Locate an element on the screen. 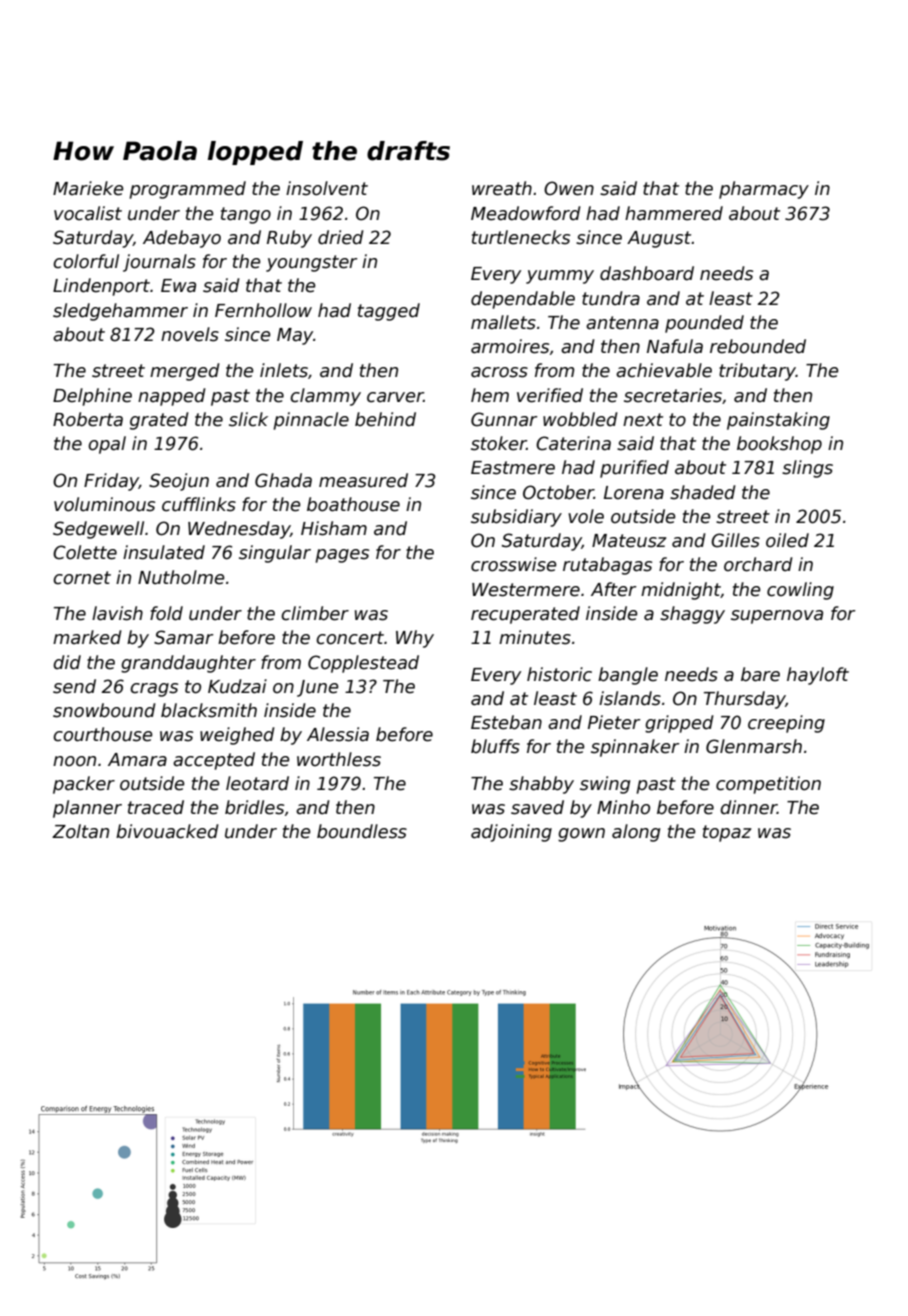  dinner is located at coordinates (748, 807).
